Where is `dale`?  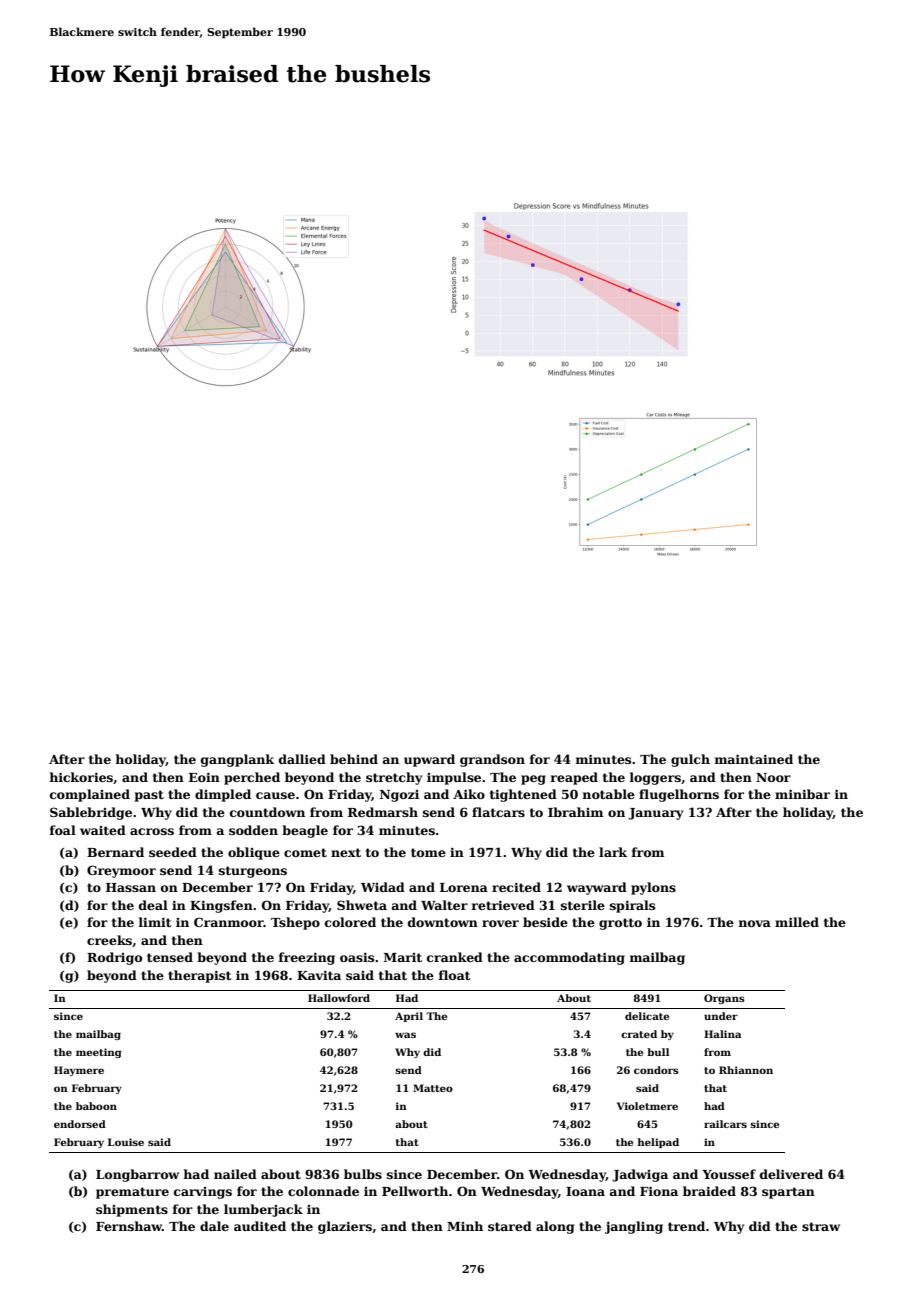 dale is located at coordinates (214, 1226).
